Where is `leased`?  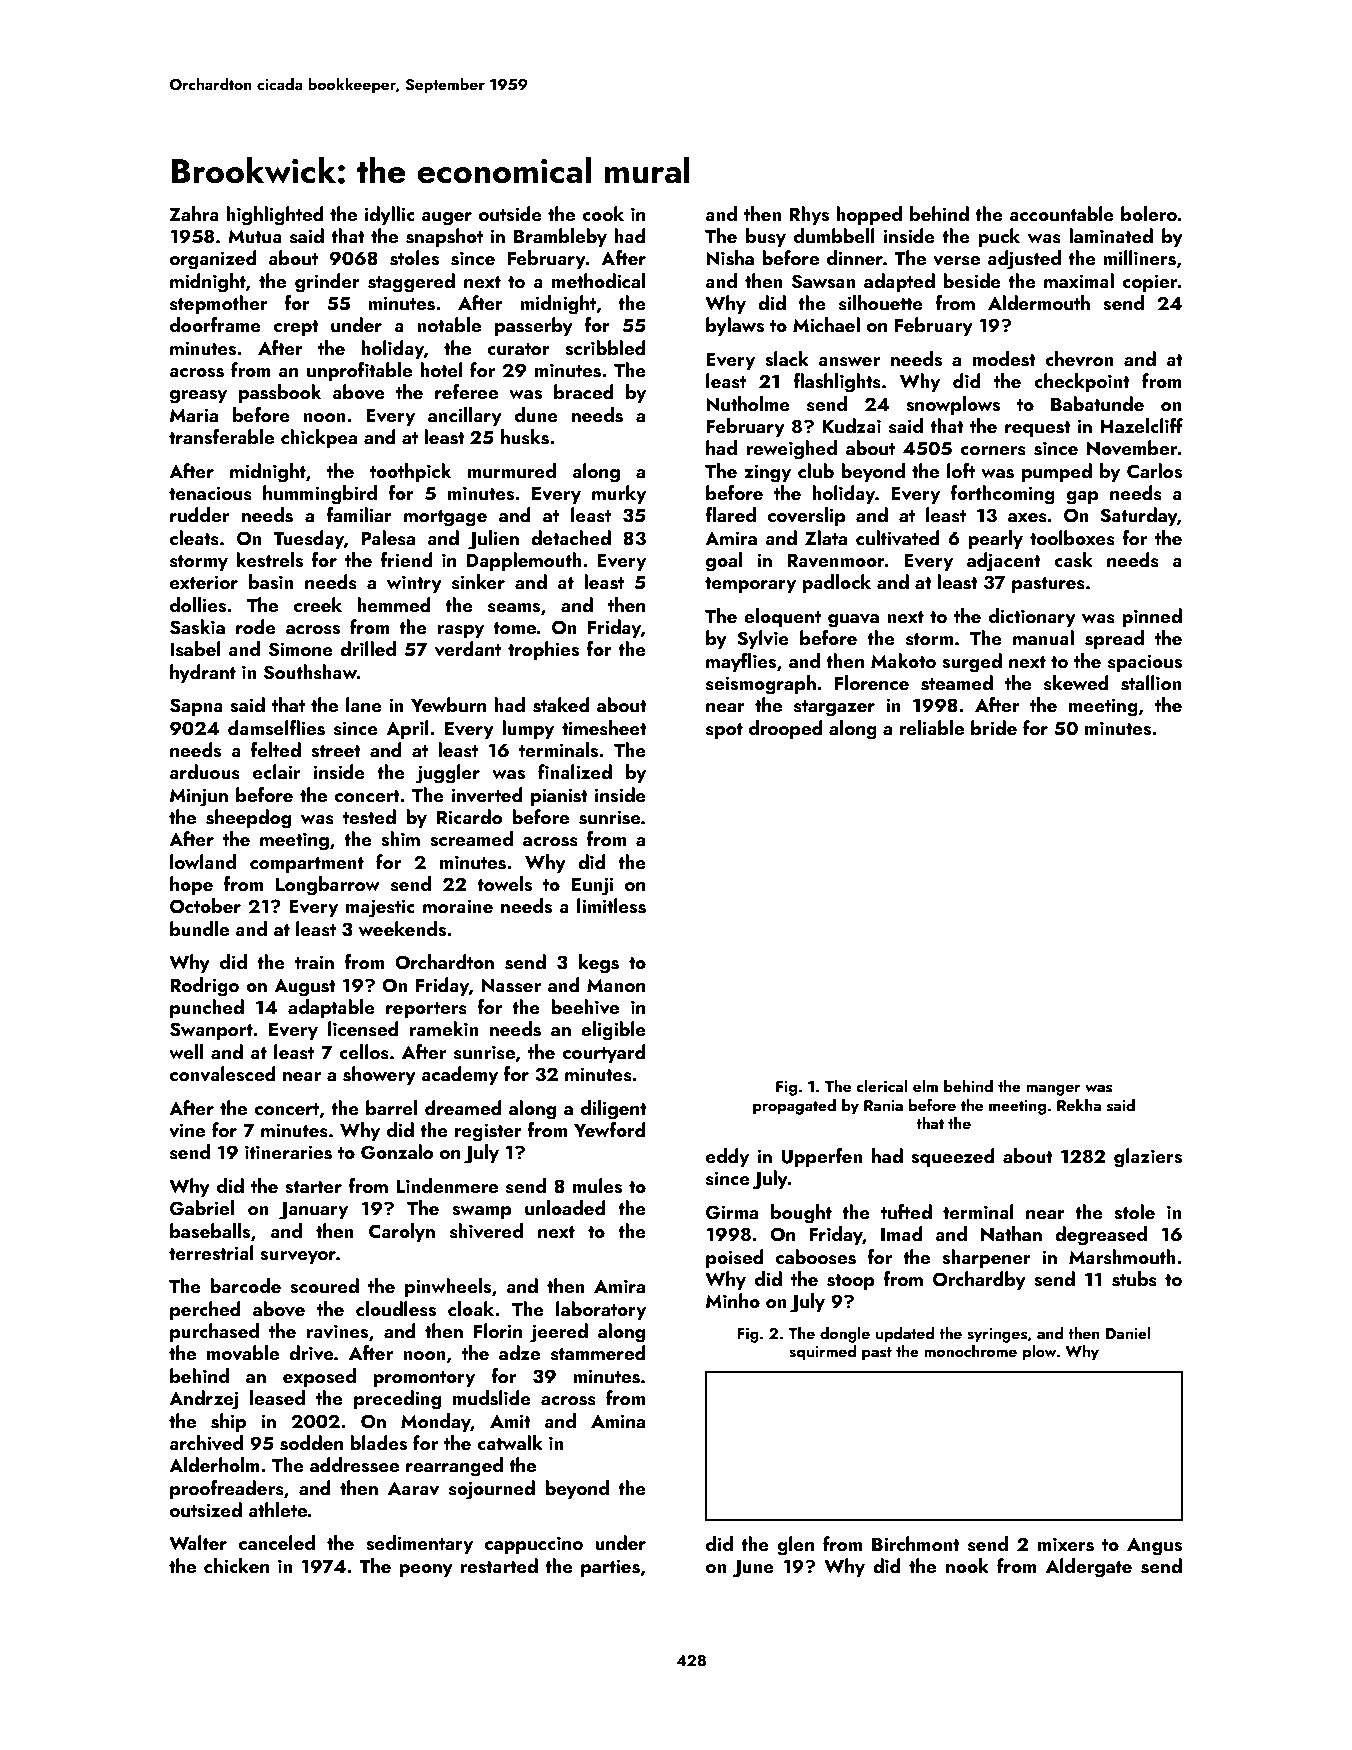 leased is located at coordinates (277, 1398).
